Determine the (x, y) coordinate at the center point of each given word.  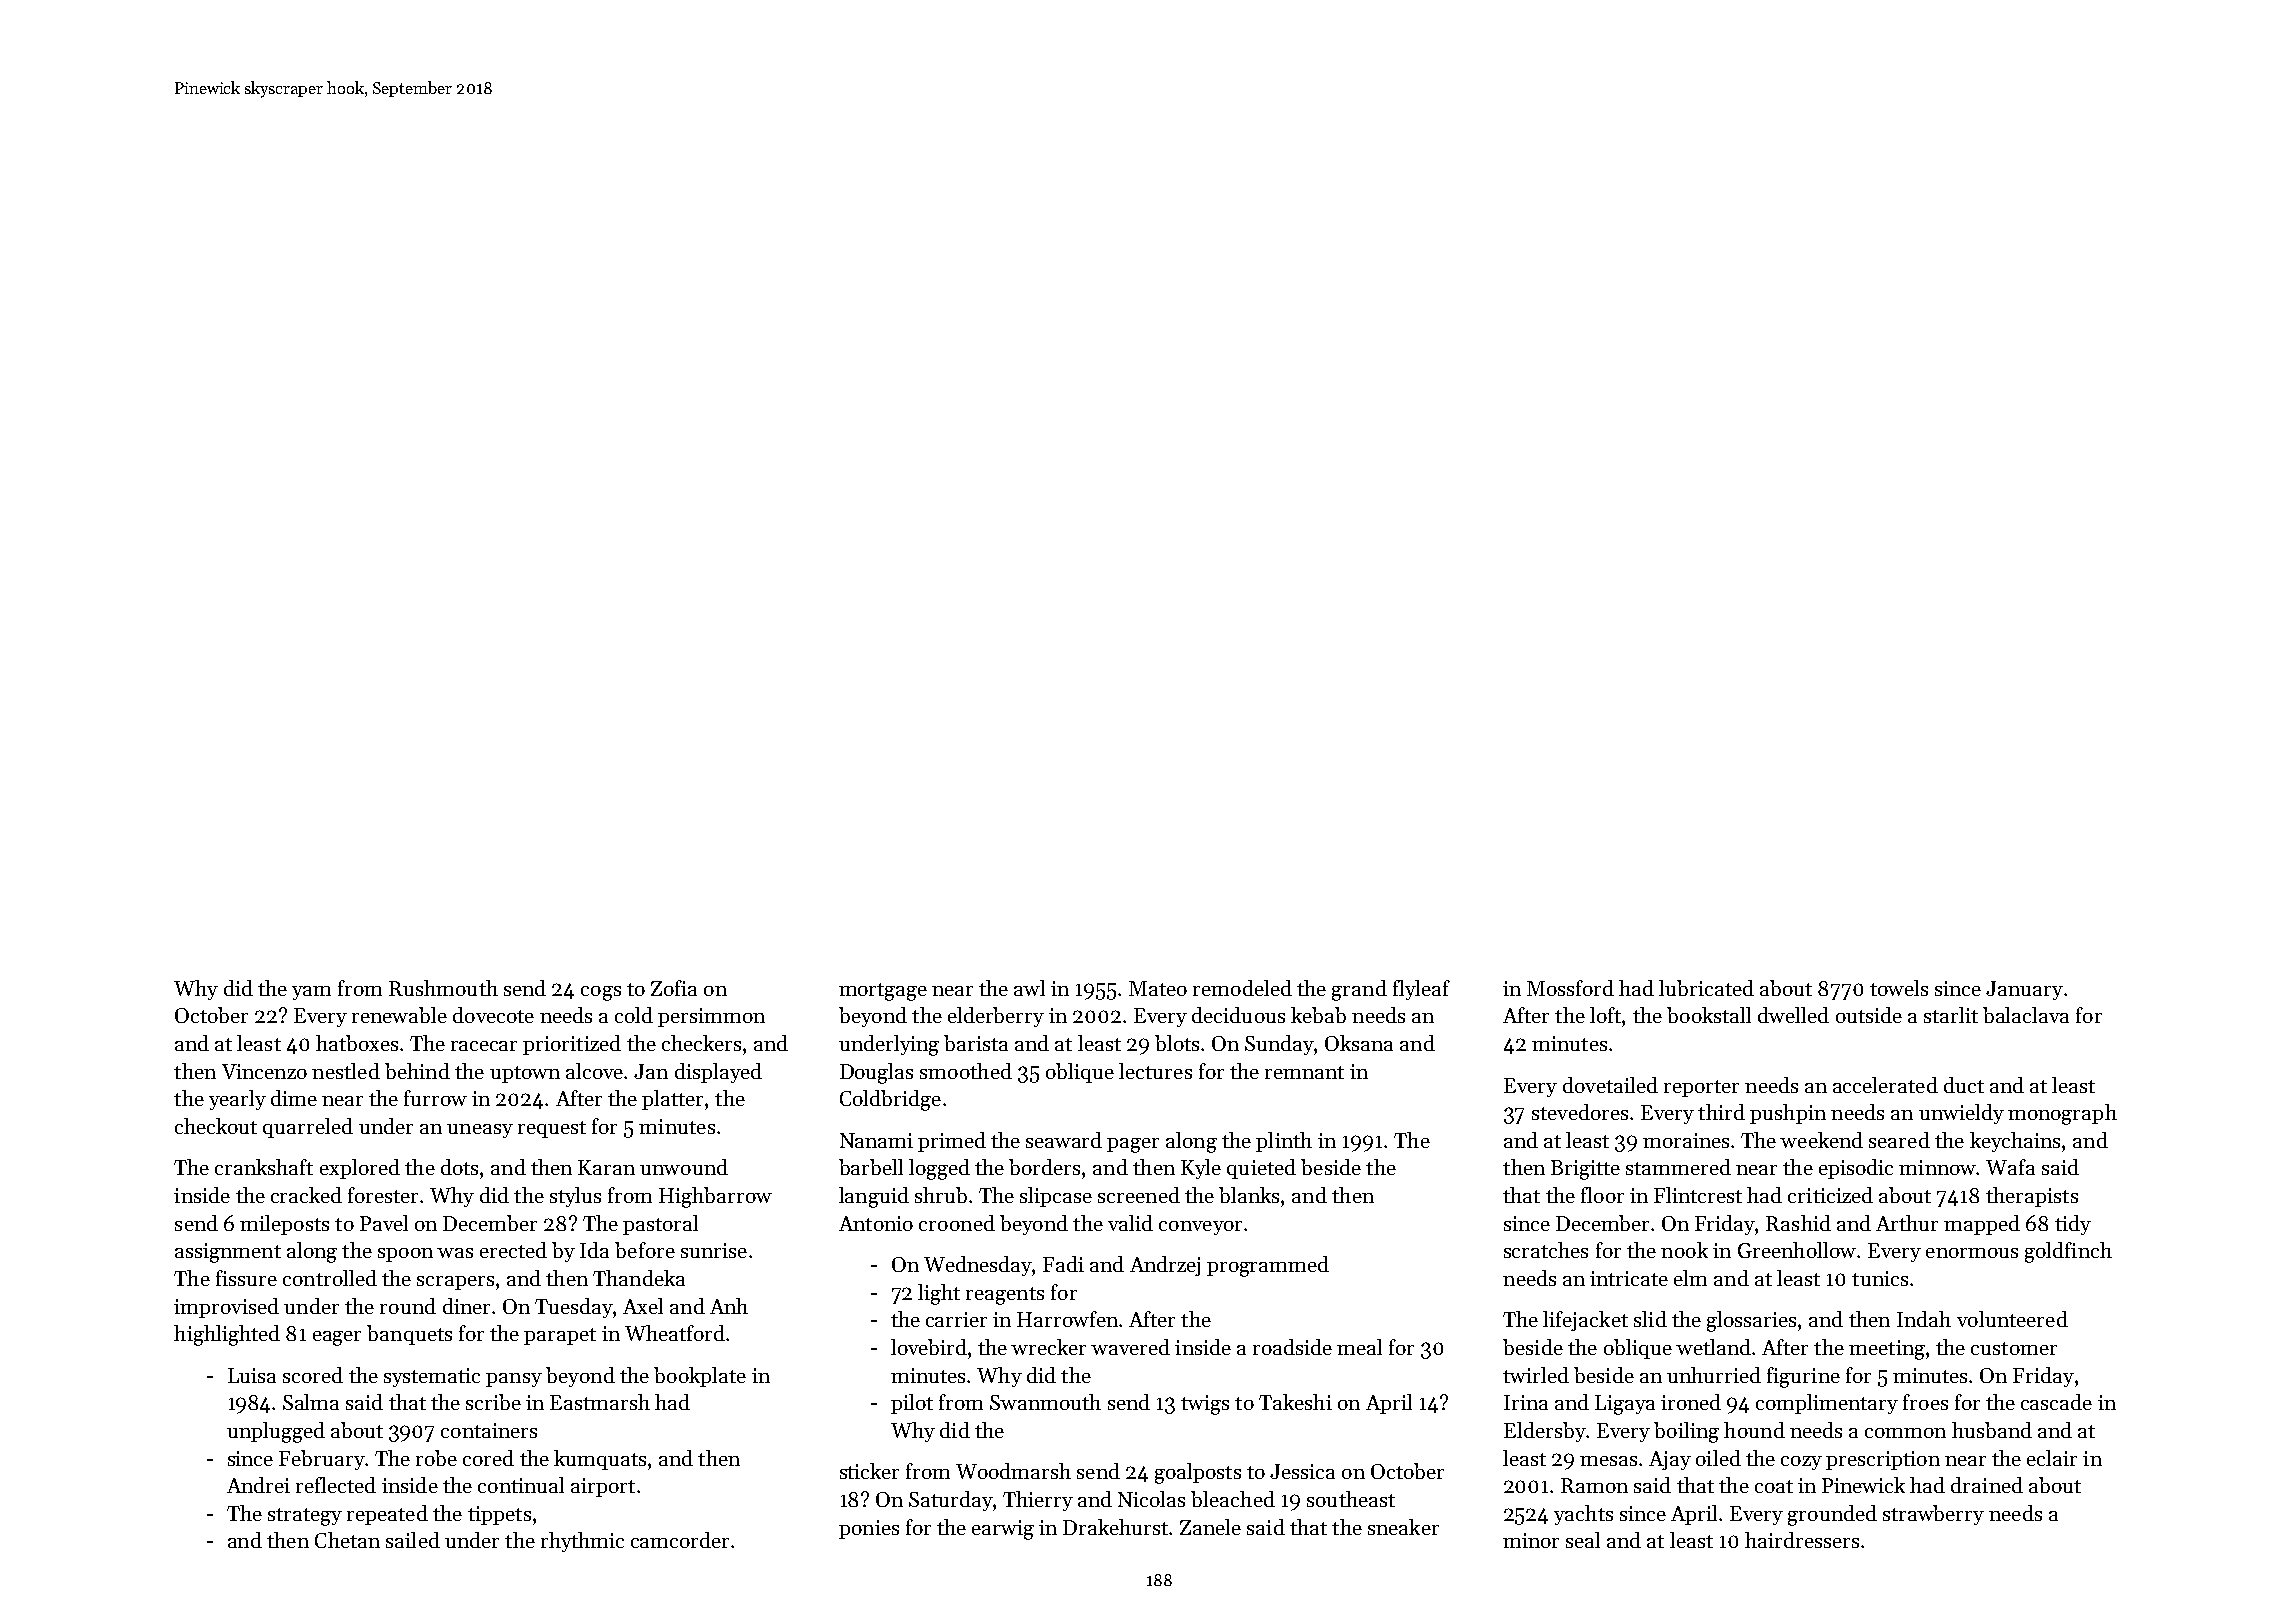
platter (672, 1100)
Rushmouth (443, 988)
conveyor (1200, 1228)
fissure (246, 1278)
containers (489, 1430)
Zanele (1210, 1527)
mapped (1982, 1225)
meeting (1887, 1350)
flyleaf (1421, 990)
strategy (305, 1517)
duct (1964, 1085)
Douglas (876, 1073)
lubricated (1706, 988)
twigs (1205, 1405)
